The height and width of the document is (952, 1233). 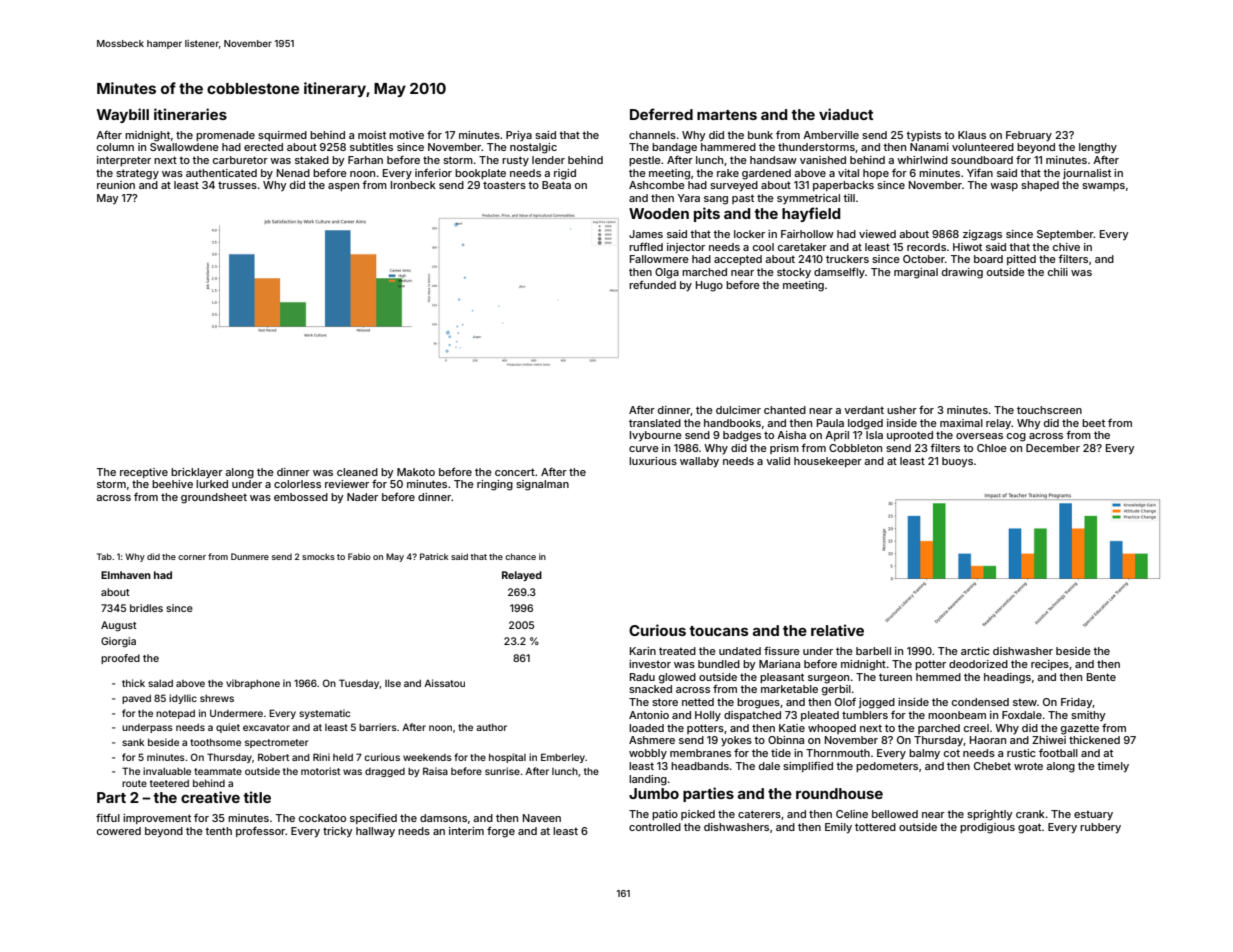 What do you see at coordinates (1049, 410) in the document?
I see `touchscreen` at bounding box center [1049, 410].
